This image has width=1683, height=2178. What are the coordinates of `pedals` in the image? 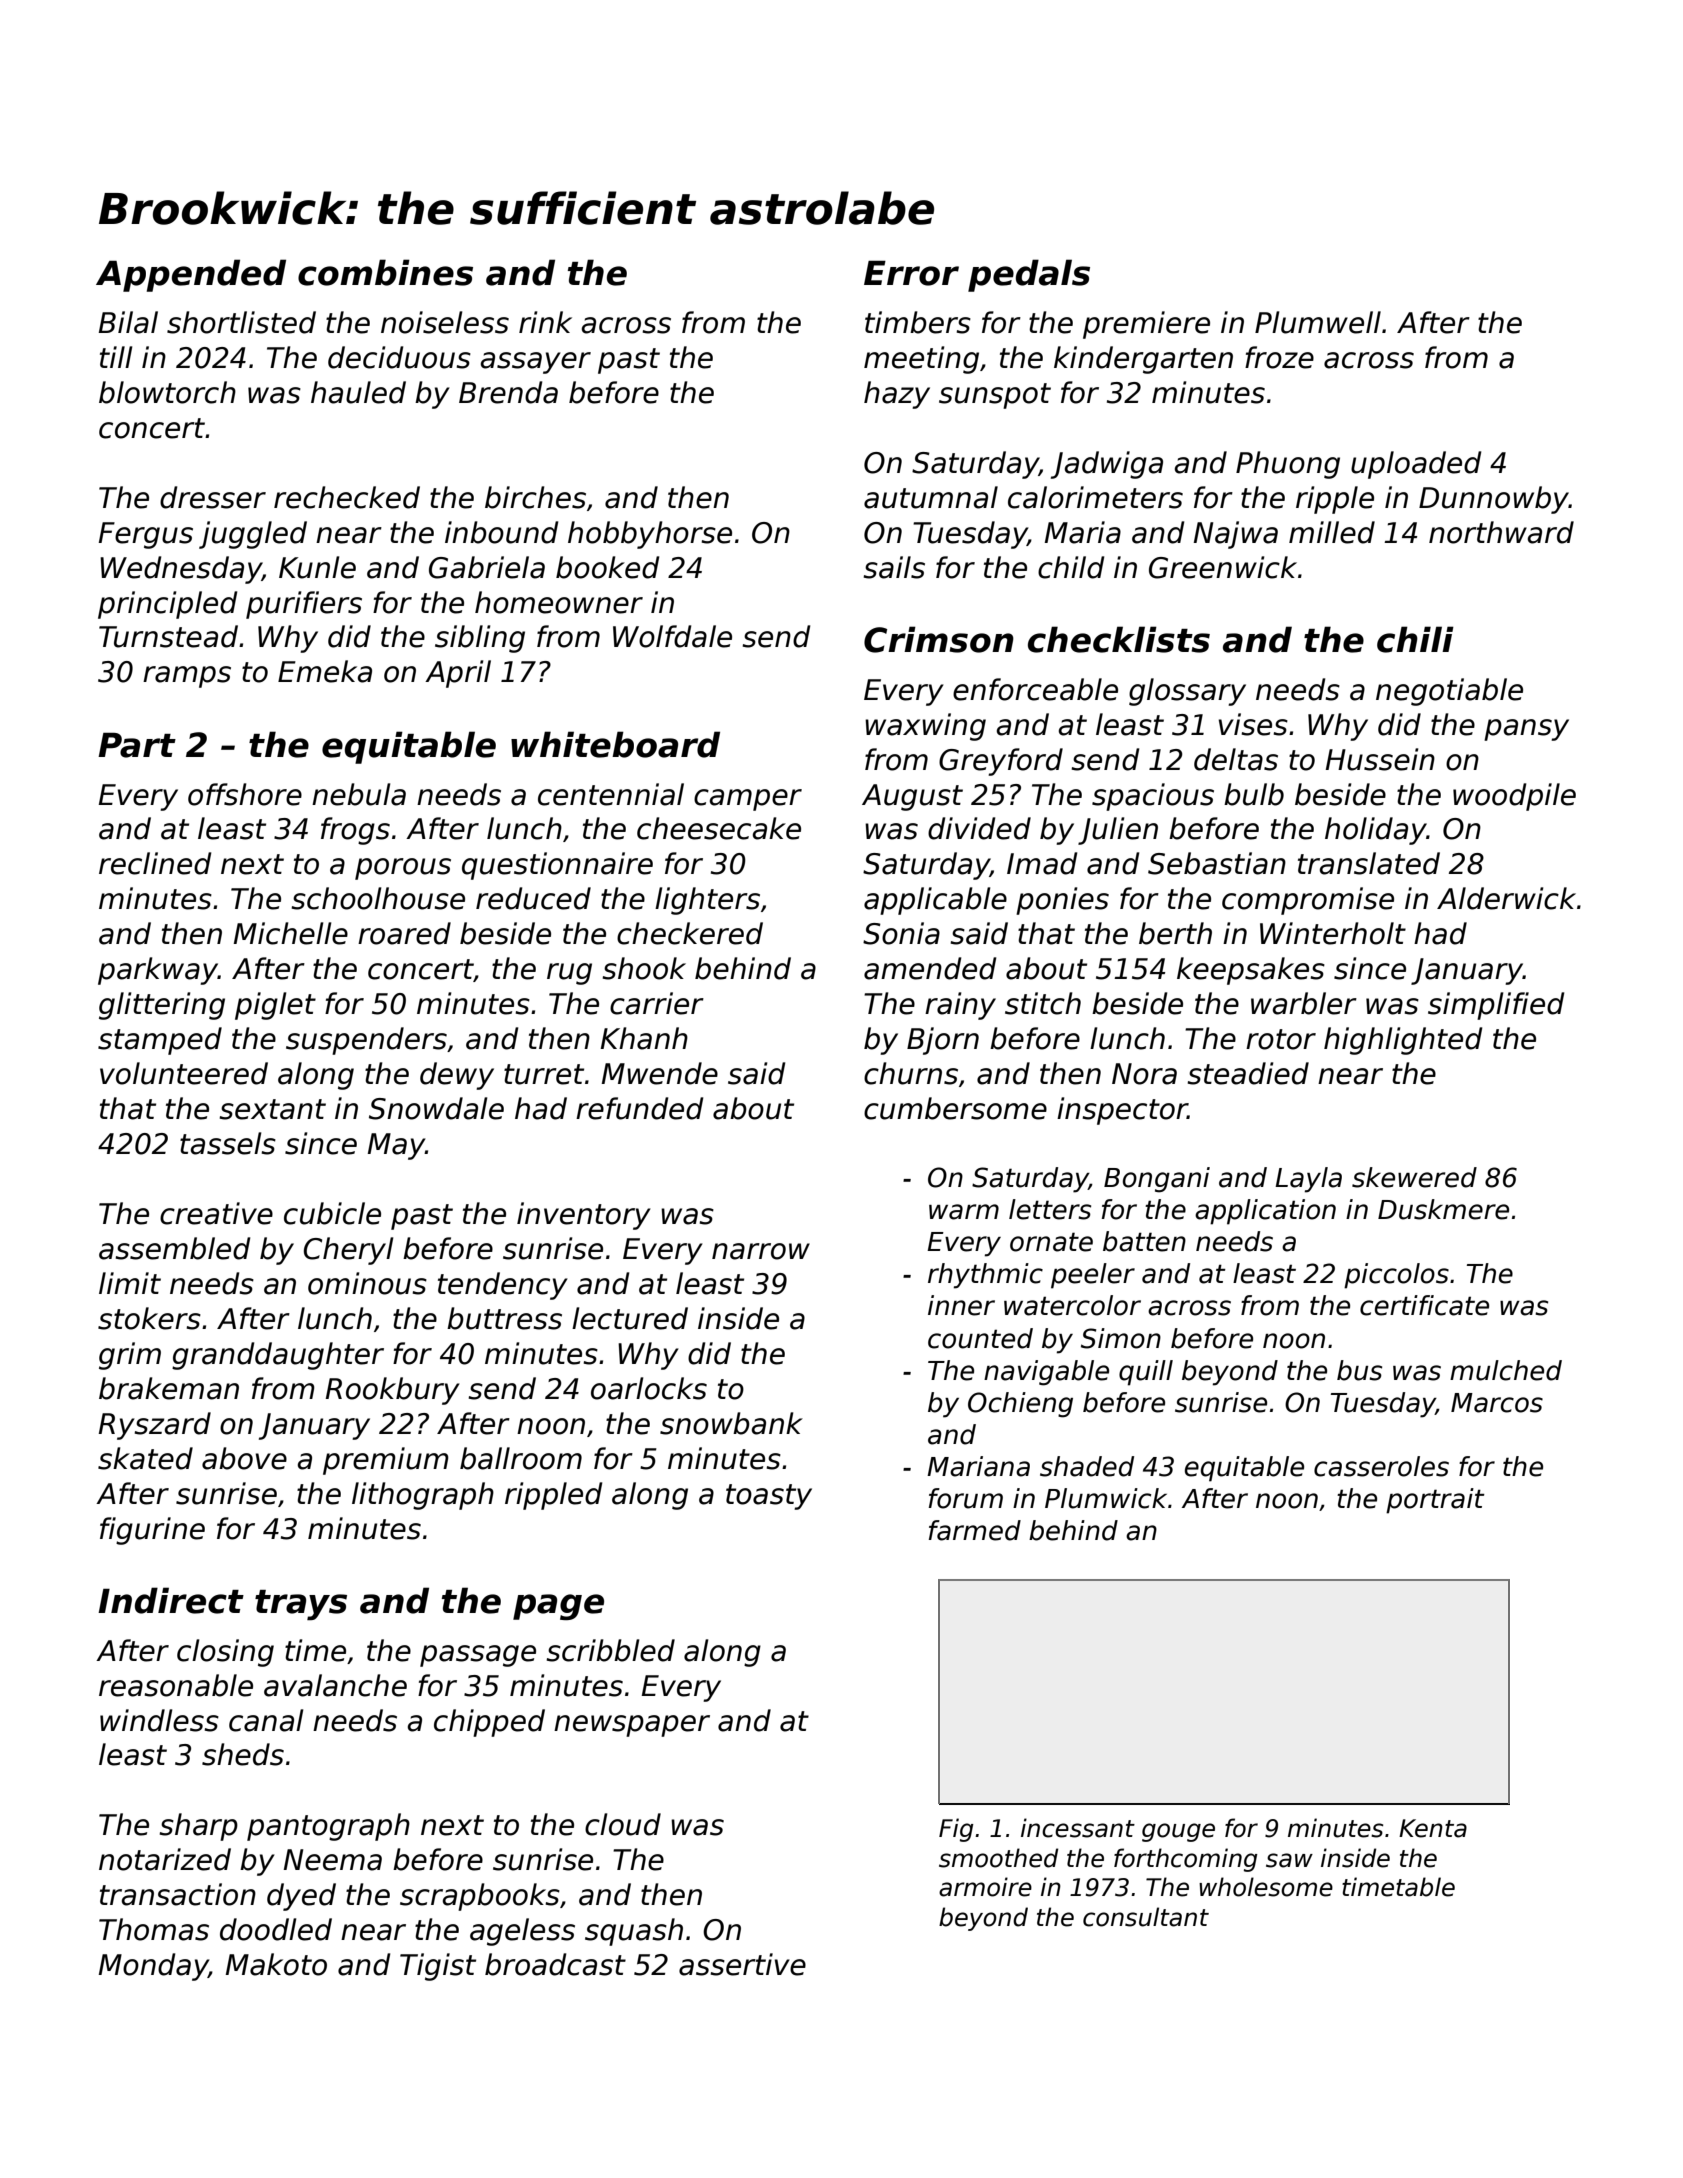 It's located at (1029, 275).
